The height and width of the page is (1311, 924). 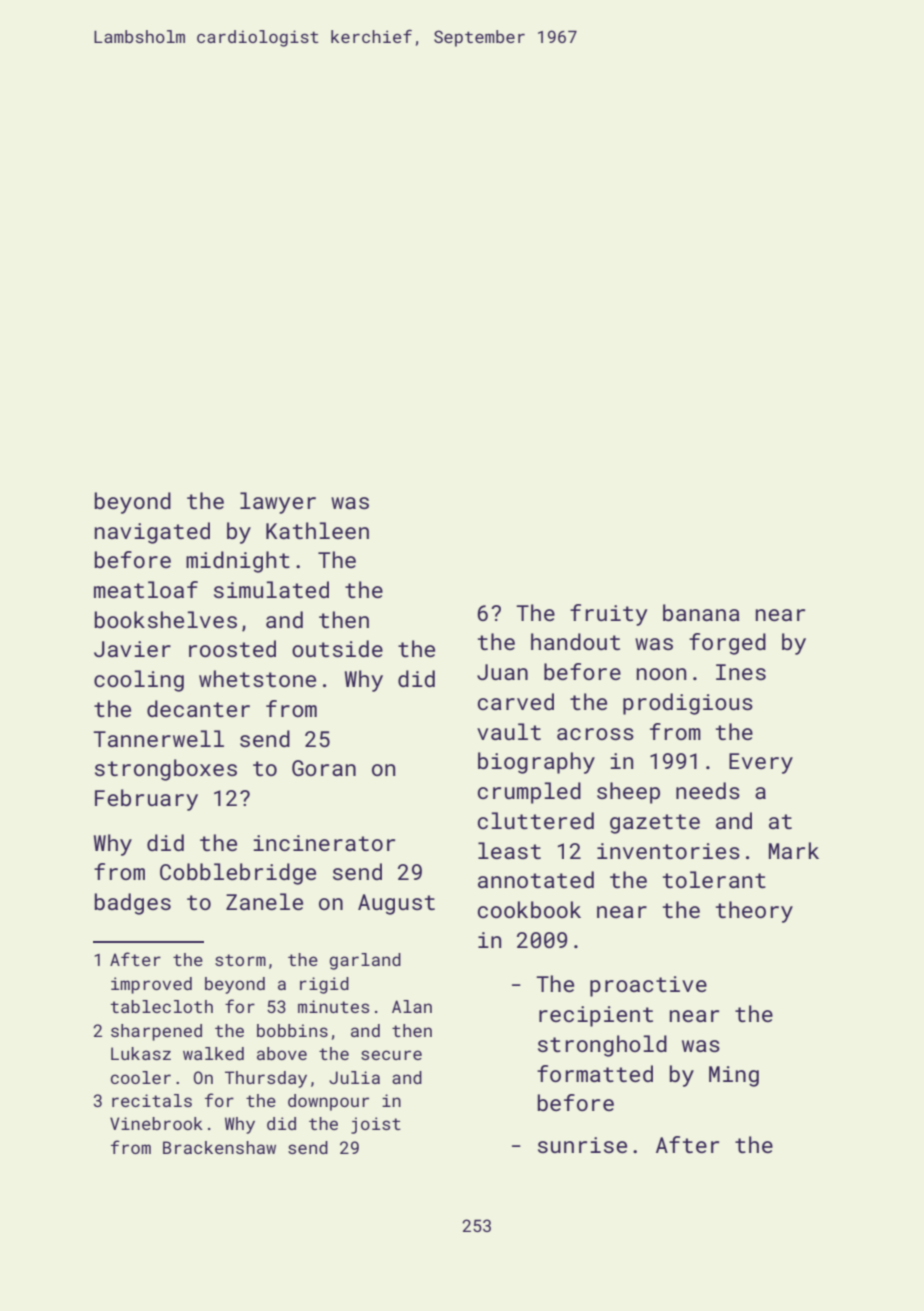 What do you see at coordinates (701, 612) in the page?
I see `banana` at bounding box center [701, 612].
